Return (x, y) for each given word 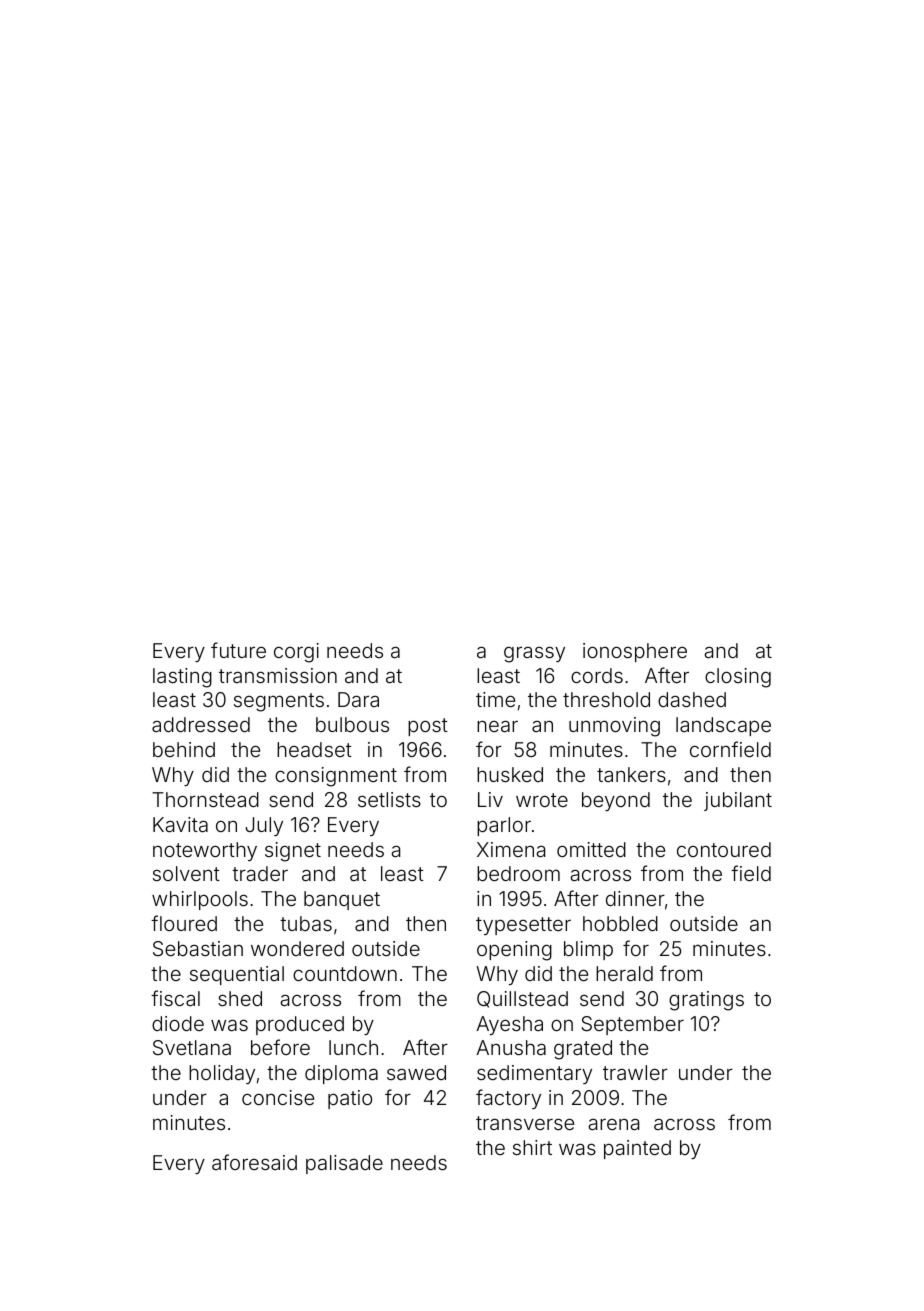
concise (278, 1097)
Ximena (511, 849)
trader (260, 873)
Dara (358, 699)
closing (738, 678)
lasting (182, 678)
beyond (616, 801)
